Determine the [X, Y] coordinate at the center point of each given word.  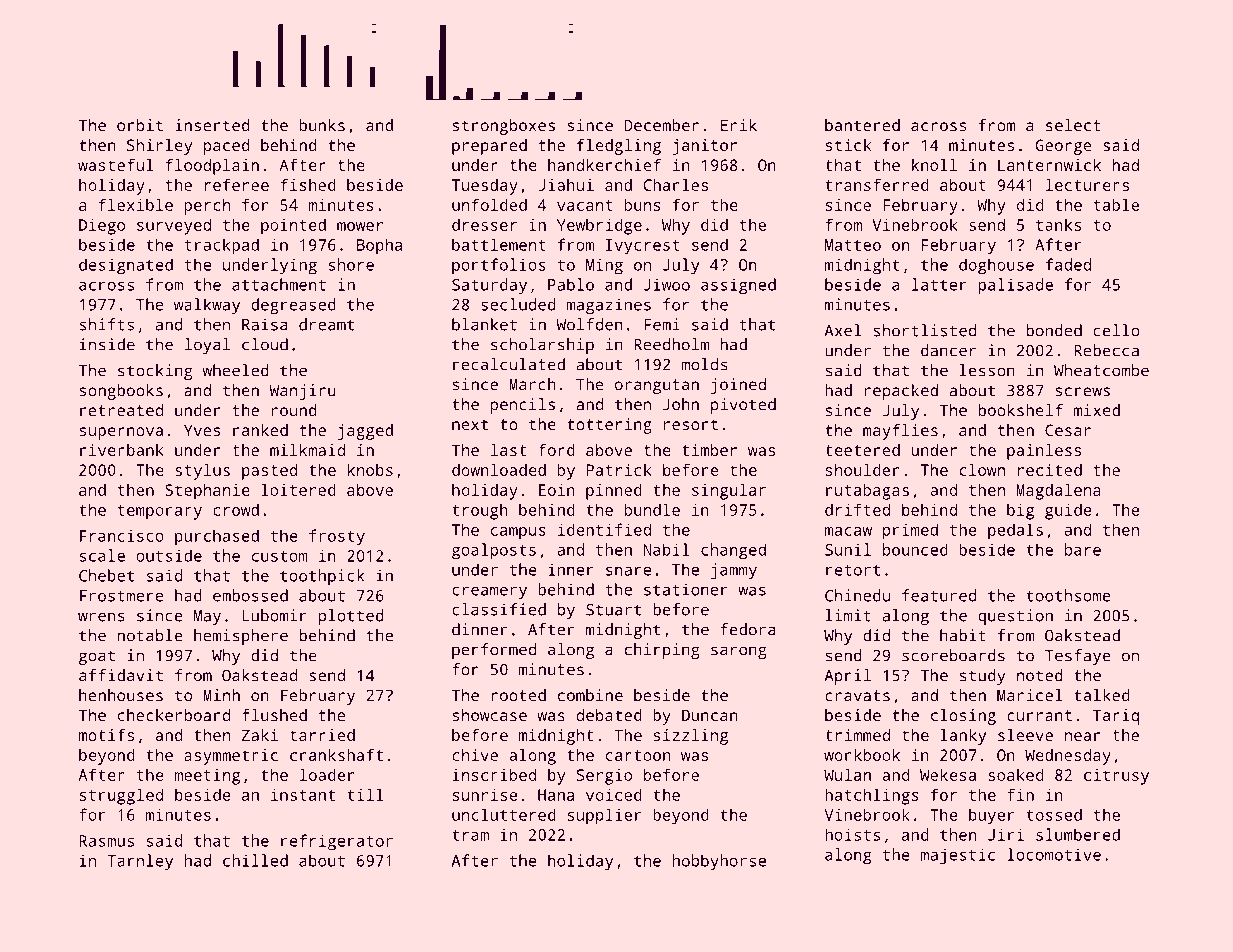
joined [738, 386]
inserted [212, 125]
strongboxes [504, 127]
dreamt [326, 324]
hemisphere [241, 637]
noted [1040, 675]
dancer [948, 350]
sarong [738, 652]
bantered [862, 125]
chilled [255, 860]
